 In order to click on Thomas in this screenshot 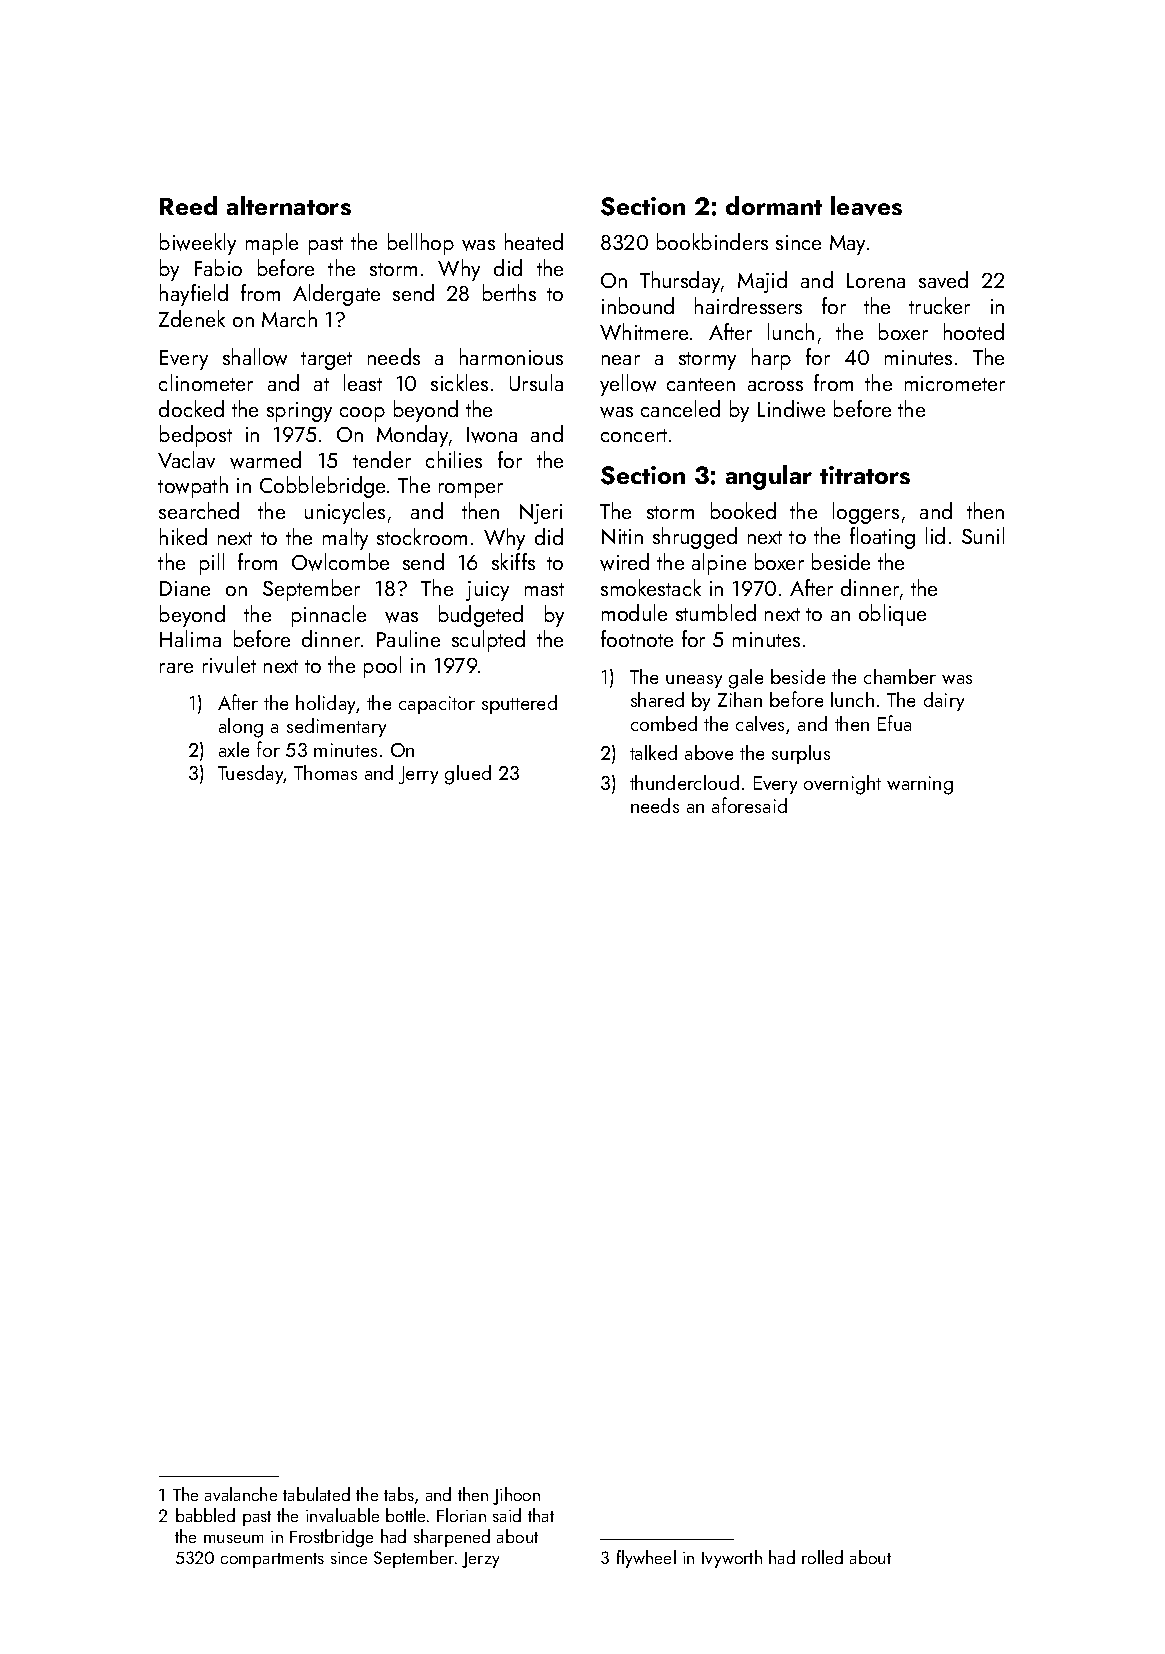, I will do `click(325, 772)`.
